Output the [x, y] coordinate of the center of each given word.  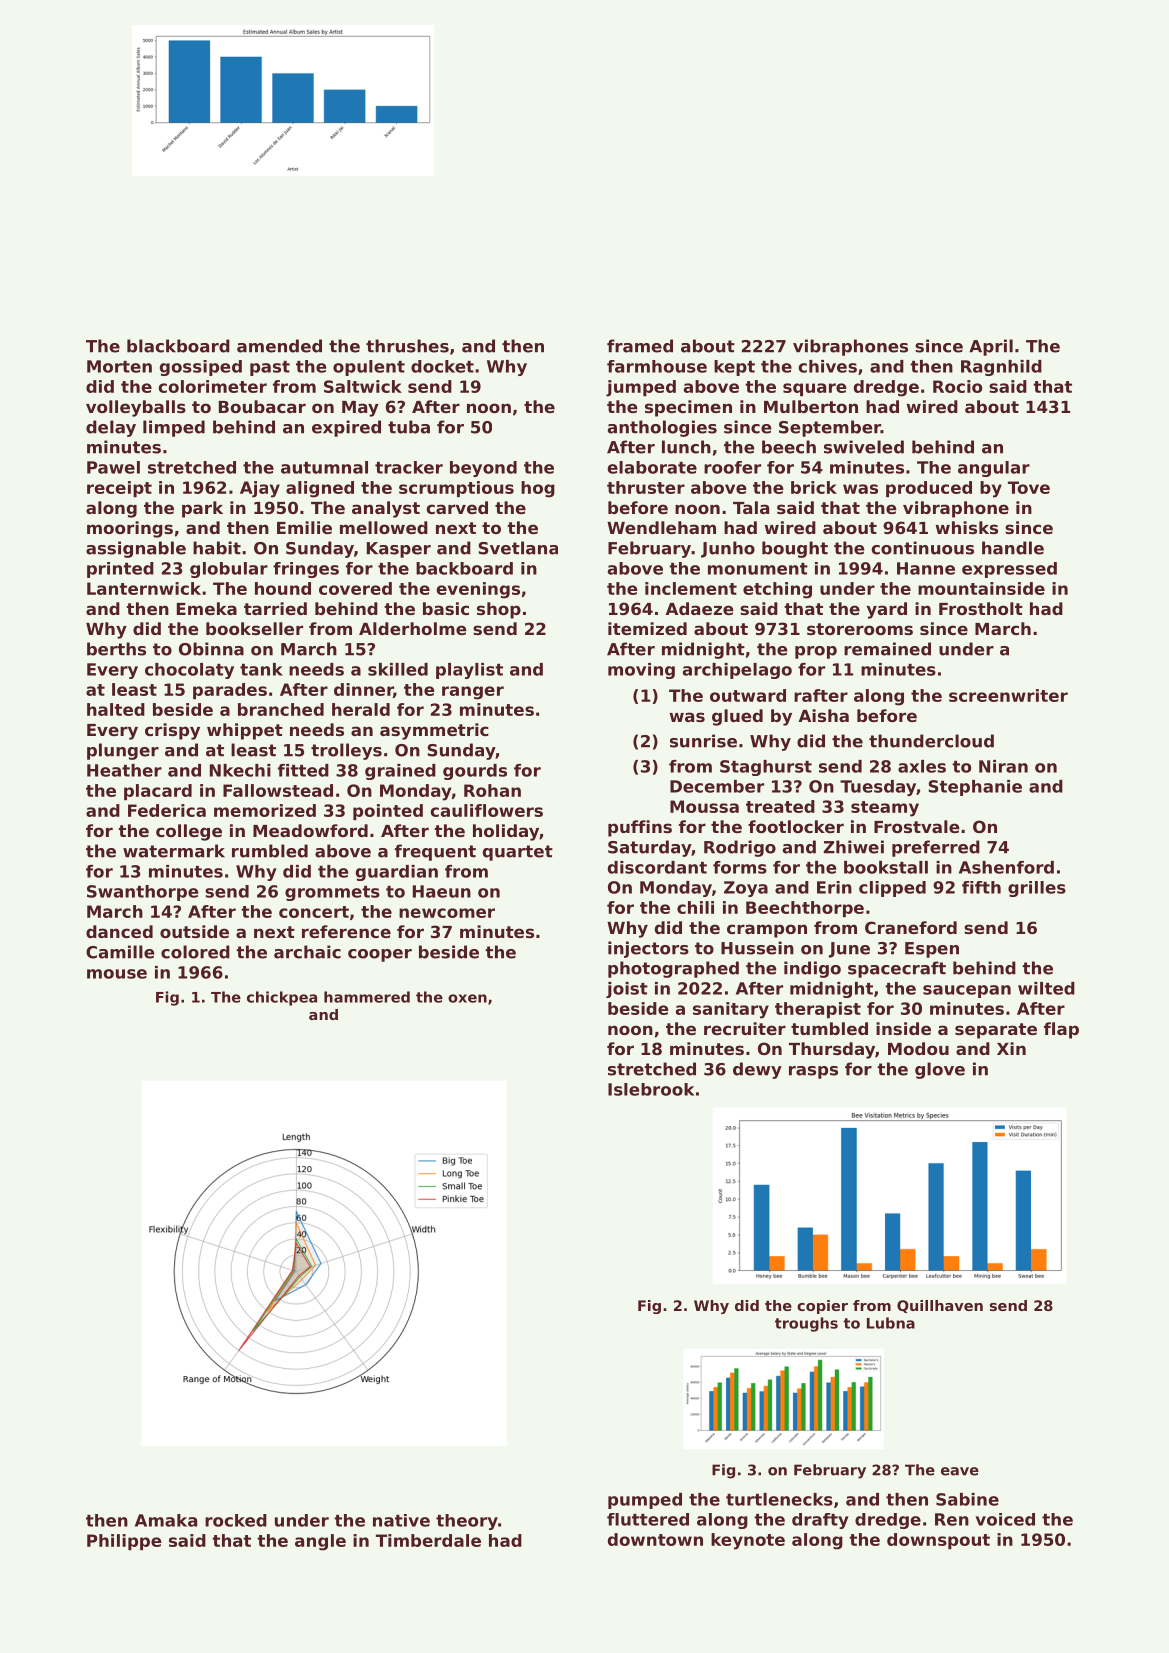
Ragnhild [1001, 368]
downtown [655, 1539]
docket [442, 366]
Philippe [124, 1542]
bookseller [254, 628]
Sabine [967, 1499]
